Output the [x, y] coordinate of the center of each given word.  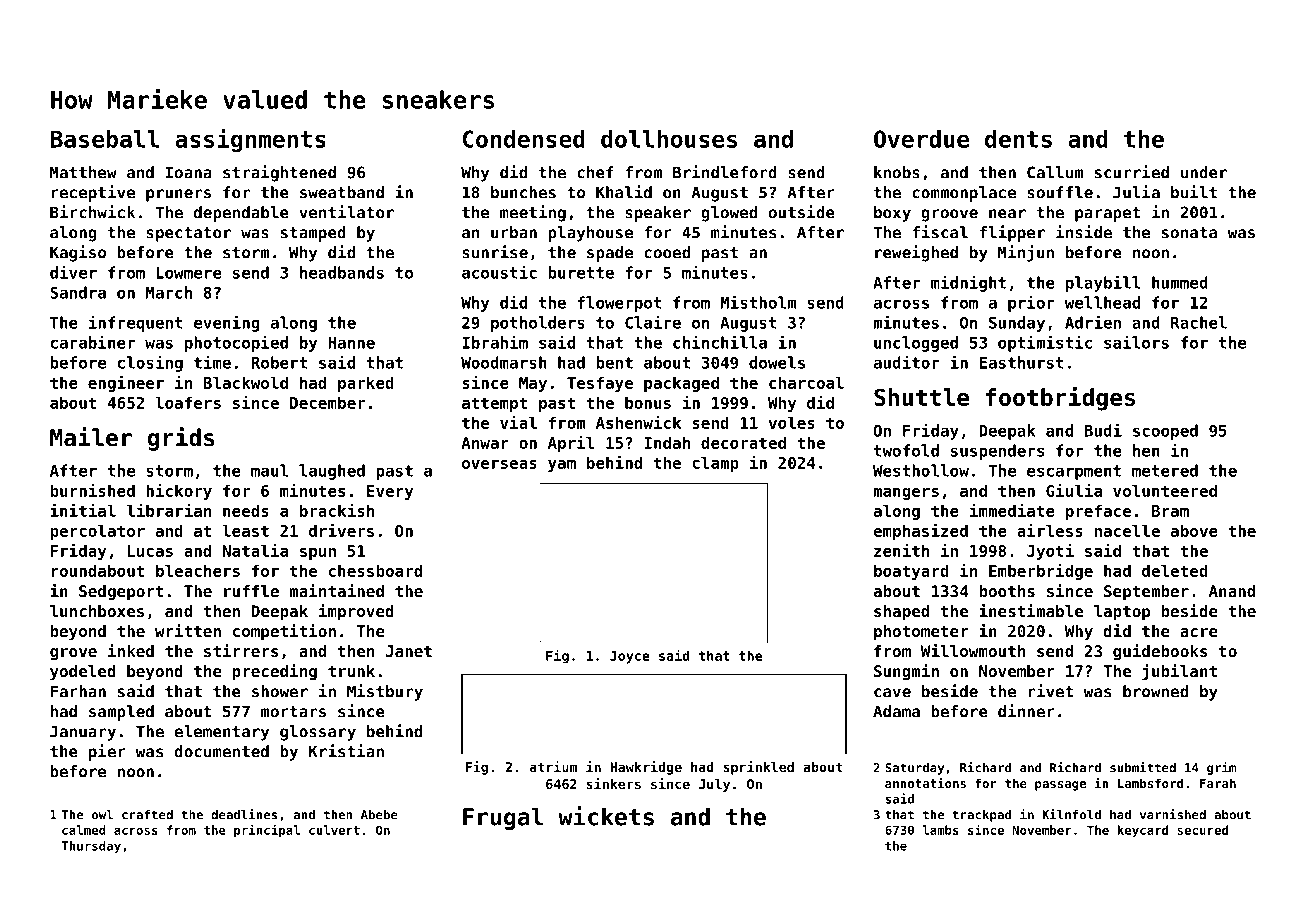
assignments [250, 140]
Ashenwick [638, 422]
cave [892, 693]
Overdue [921, 139]
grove [73, 654]
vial [518, 422]
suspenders [997, 452]
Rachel [1199, 322]
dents [1018, 139]
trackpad [981, 816]
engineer [126, 384]
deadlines [244, 814]
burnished [92, 490]
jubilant [1179, 672]
